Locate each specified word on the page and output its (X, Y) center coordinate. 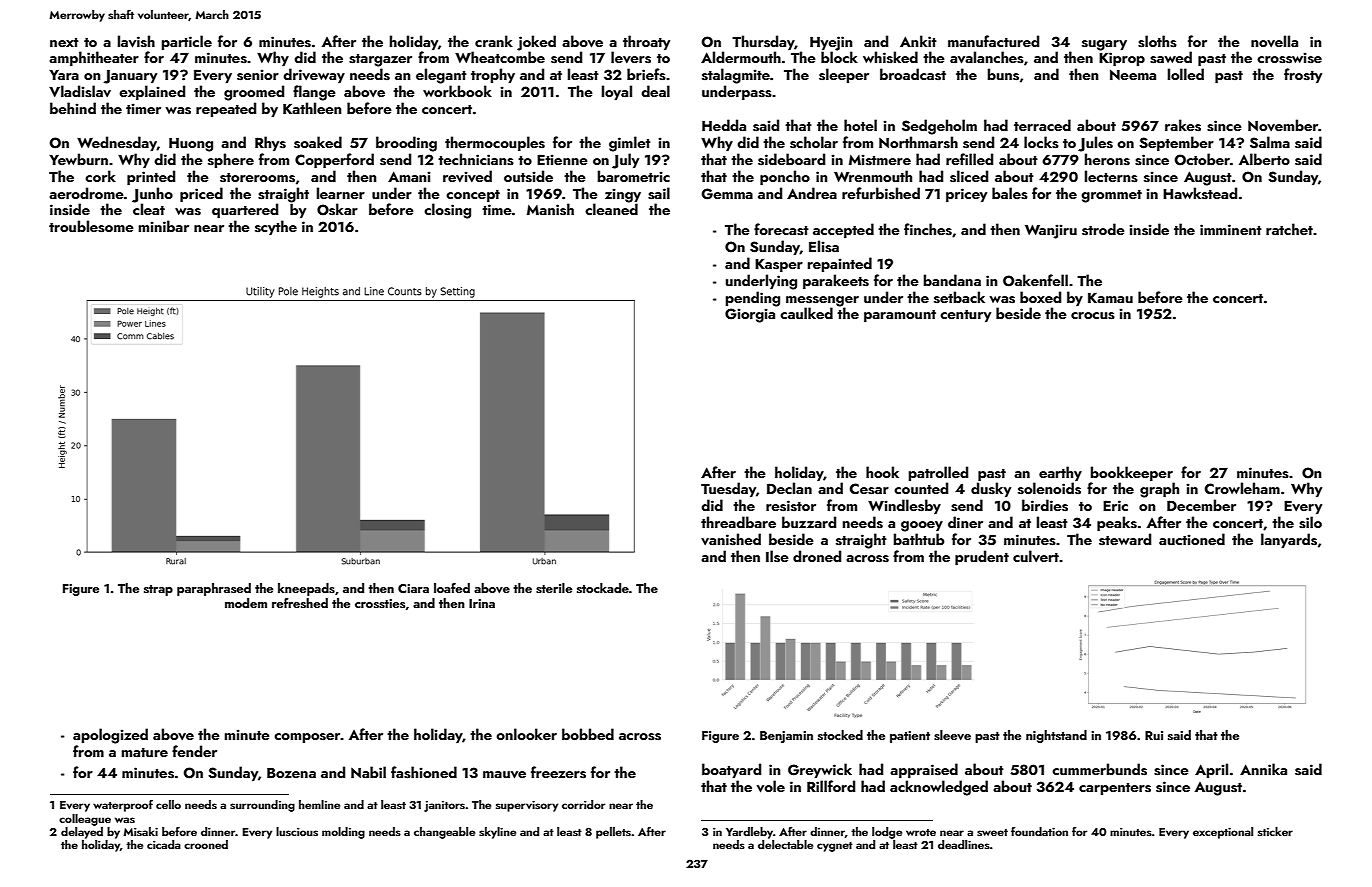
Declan (789, 488)
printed (151, 177)
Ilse (777, 556)
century (965, 316)
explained (152, 92)
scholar (814, 142)
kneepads (306, 589)
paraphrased (214, 589)
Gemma (727, 194)
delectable (785, 844)
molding (343, 833)
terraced (1042, 125)
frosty (1303, 75)
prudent (982, 557)
